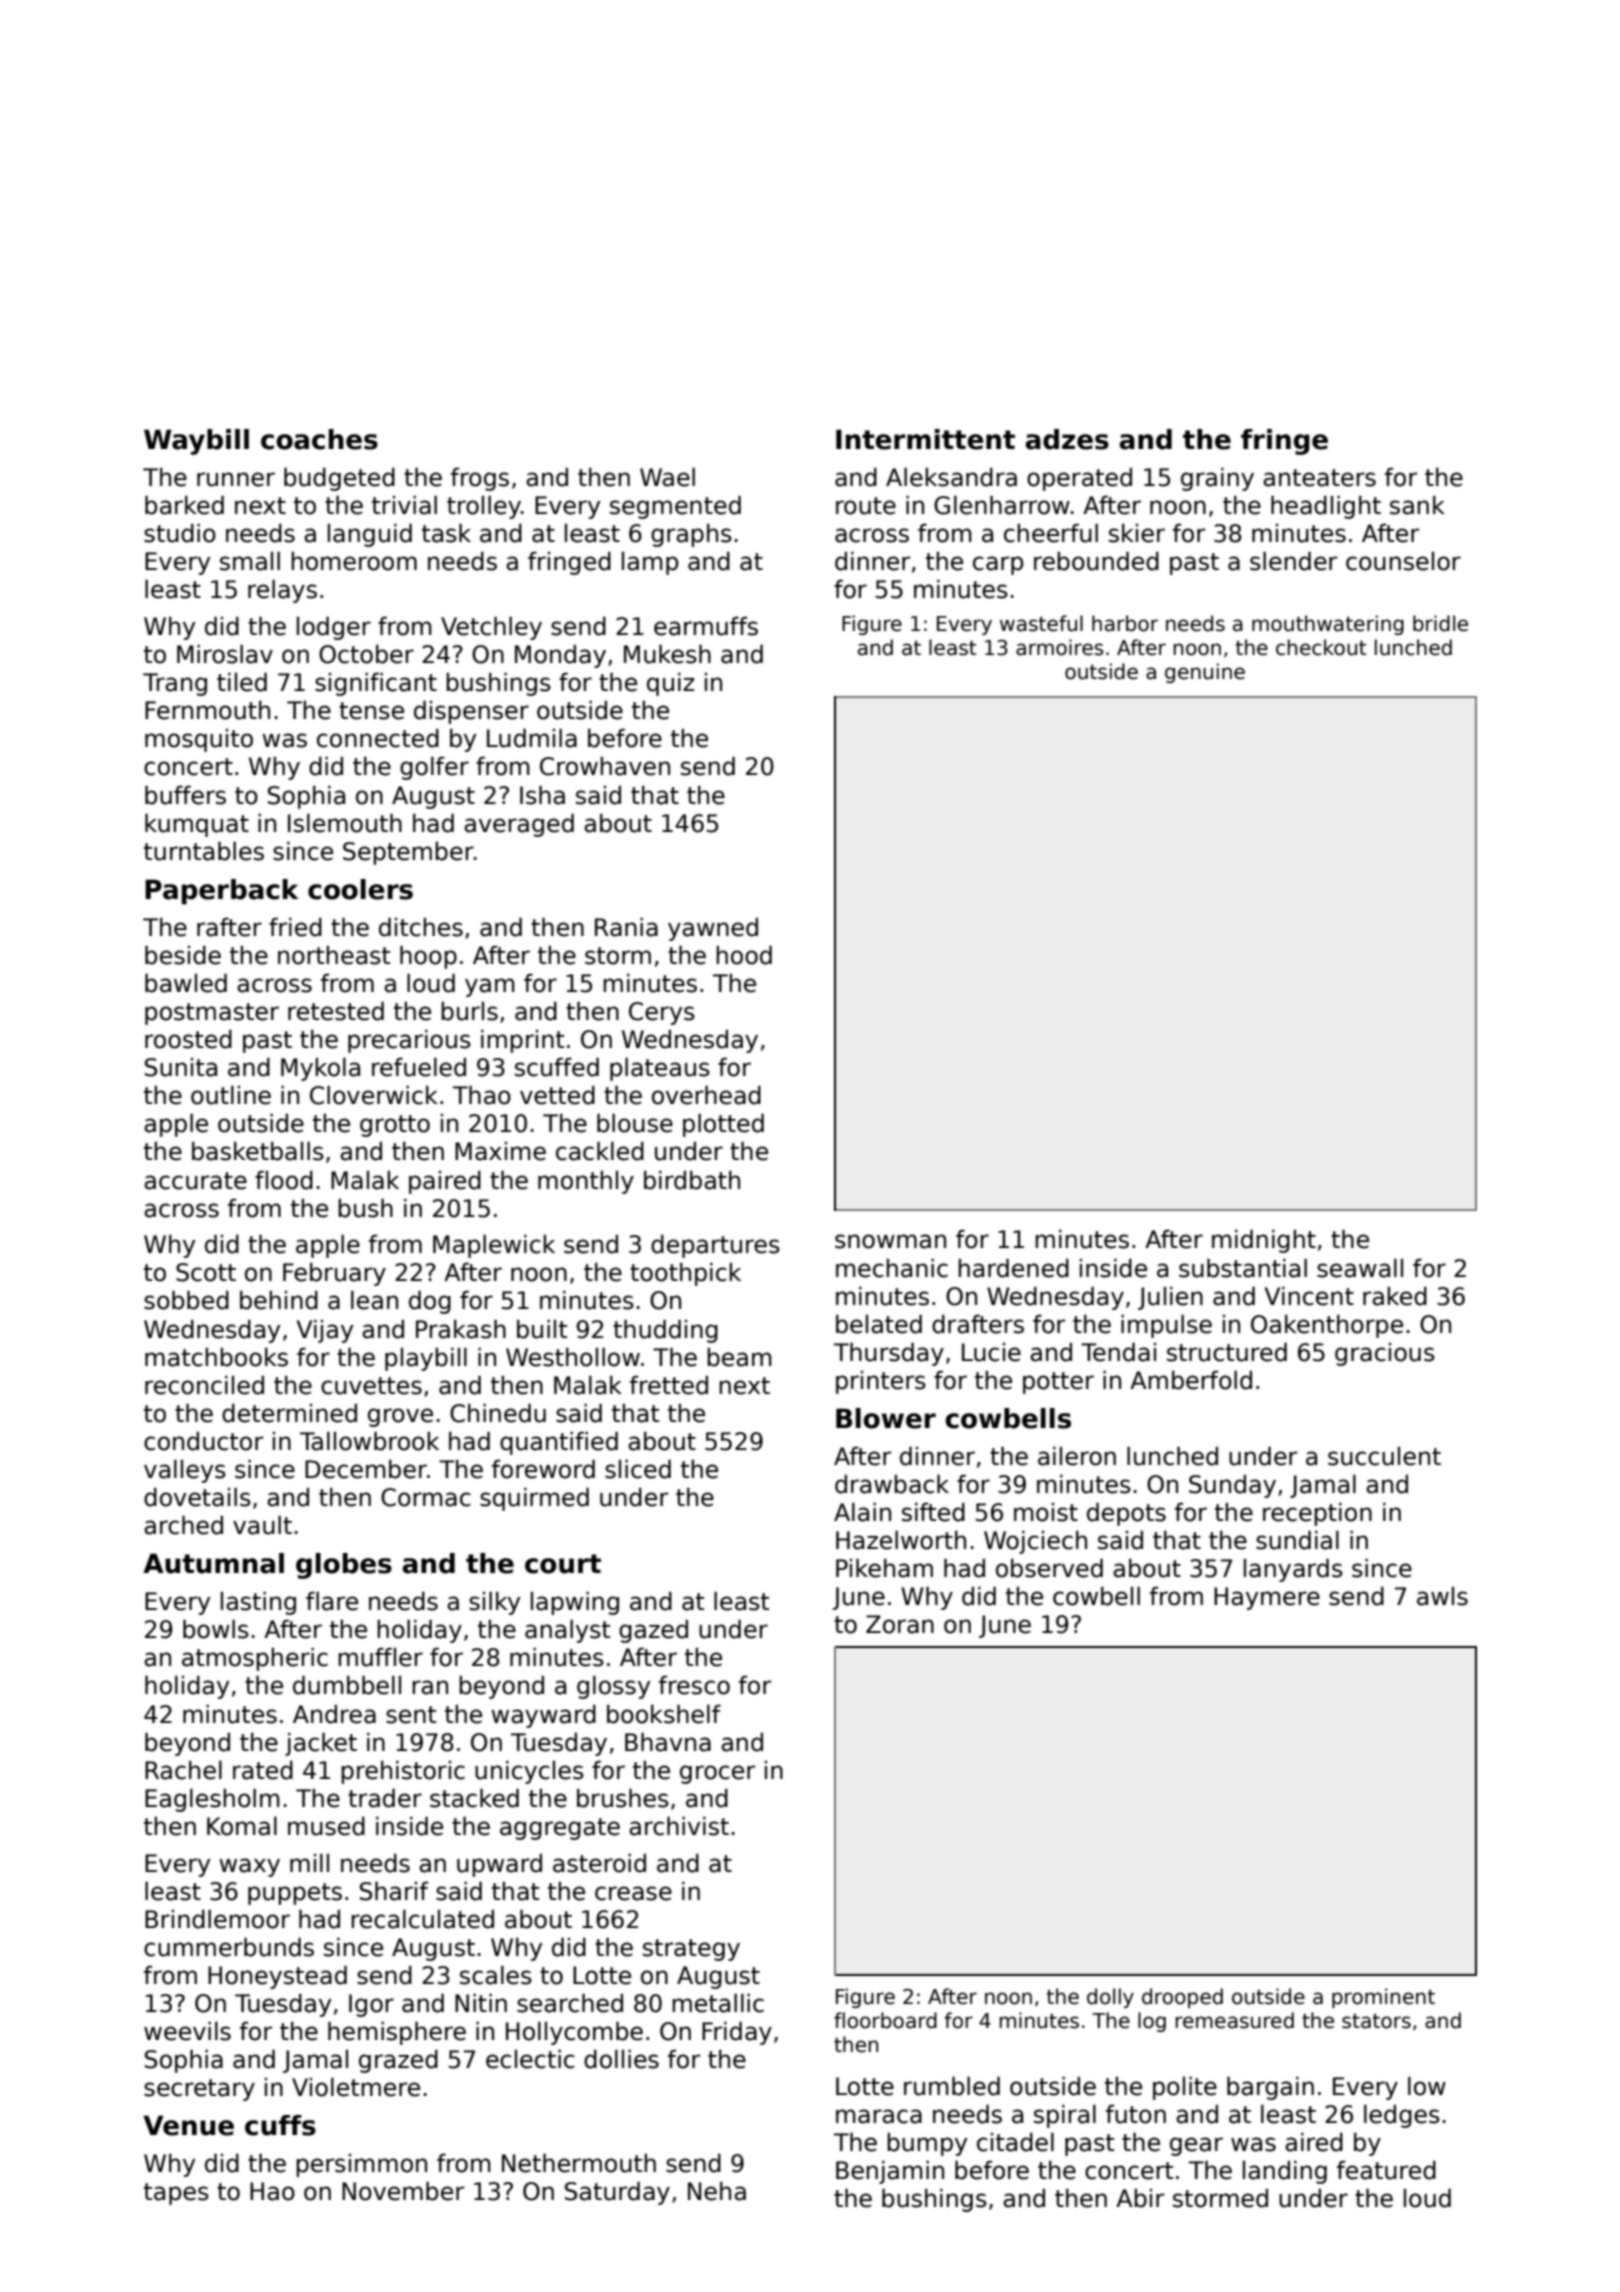  Describe the element at coordinates (1321, 647) in the page. I see `checkout` at that location.
